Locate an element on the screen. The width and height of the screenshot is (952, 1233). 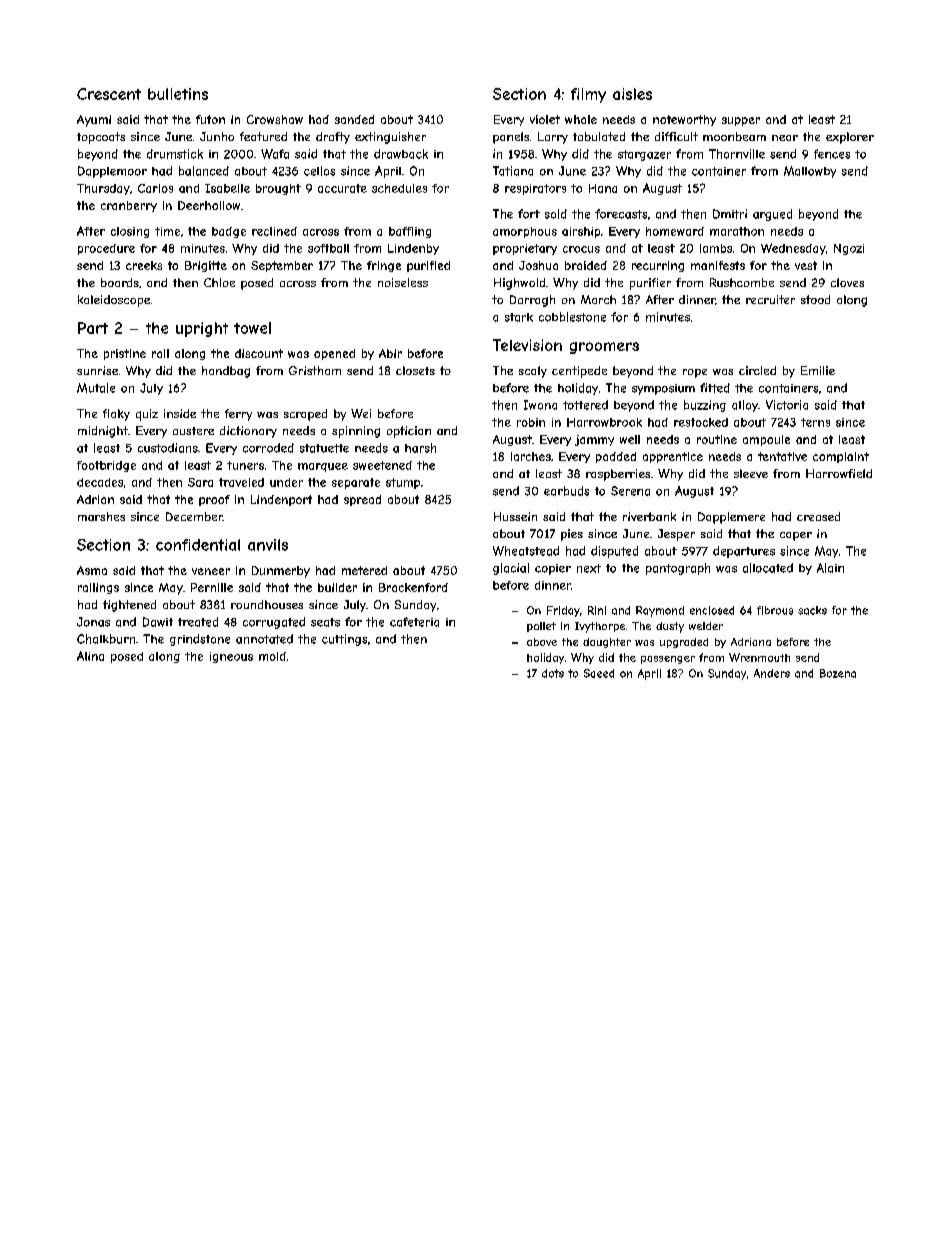
brought is located at coordinates (278, 189).
